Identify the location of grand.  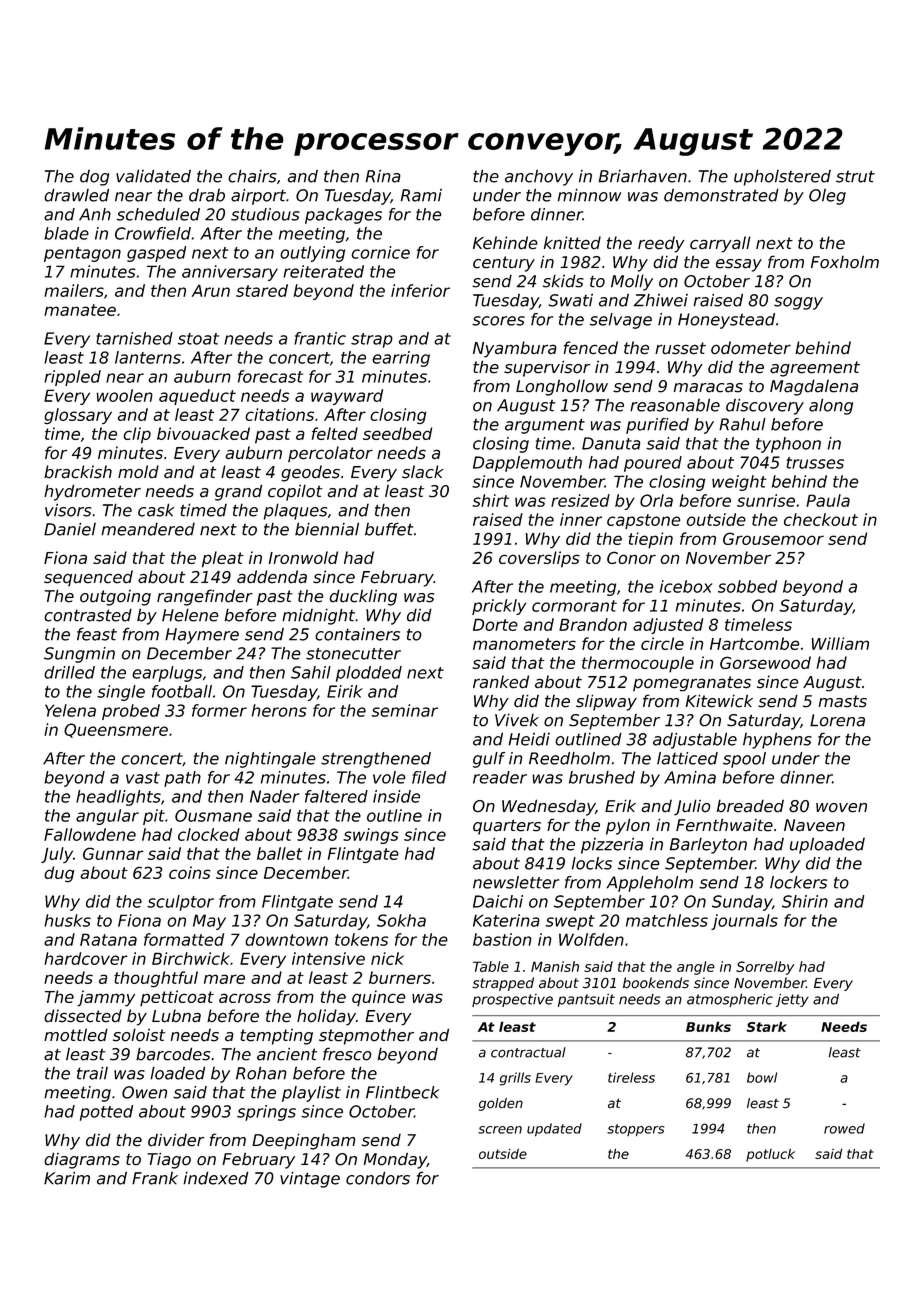
(238, 492).
